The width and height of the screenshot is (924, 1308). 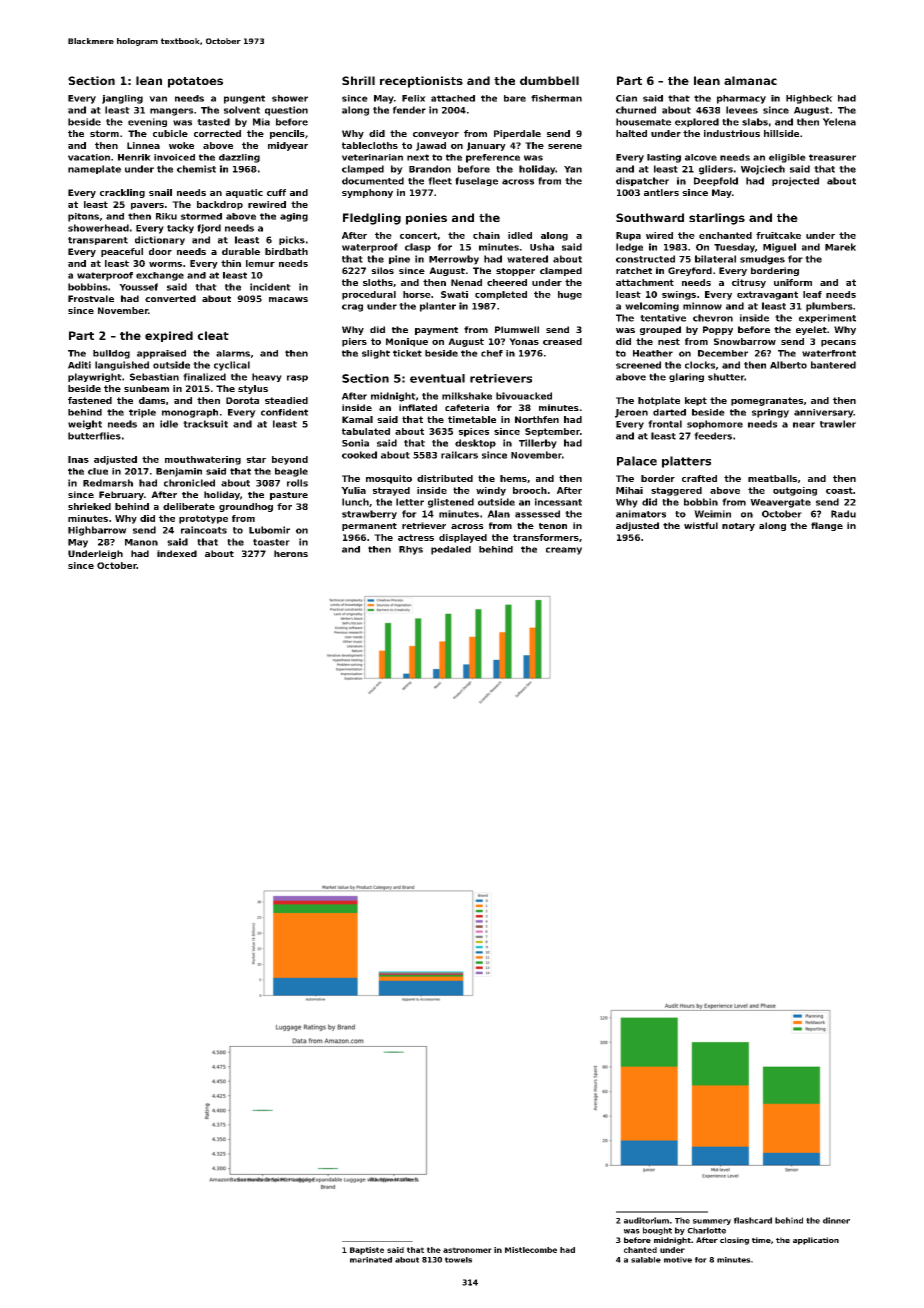 What do you see at coordinates (467, 1250) in the screenshot?
I see `astronomer` at bounding box center [467, 1250].
